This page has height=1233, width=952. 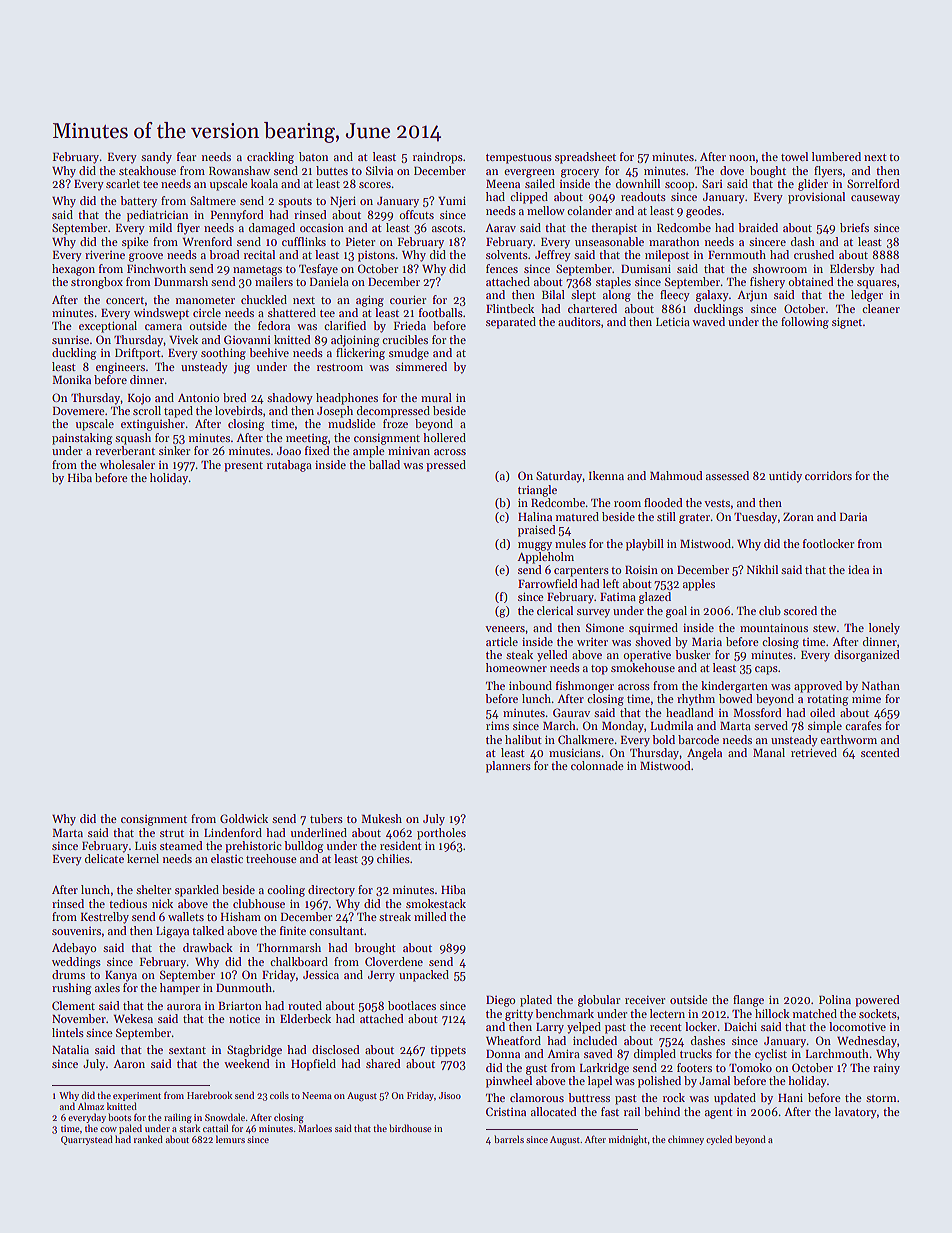 I want to click on Quarrystead, so click(x=87, y=1140).
